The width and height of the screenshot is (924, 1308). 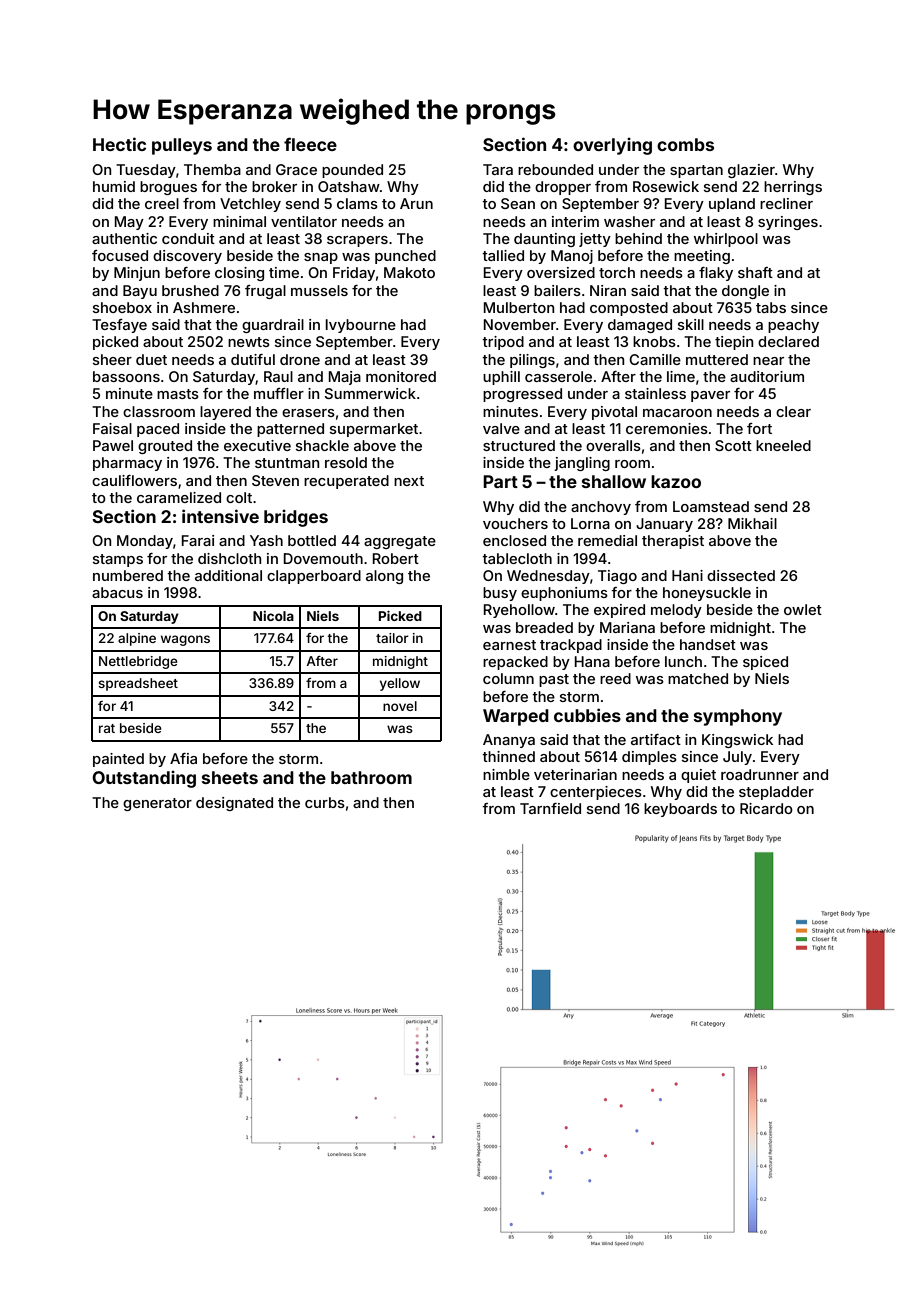 What do you see at coordinates (158, 430) in the screenshot?
I see `paced` at bounding box center [158, 430].
